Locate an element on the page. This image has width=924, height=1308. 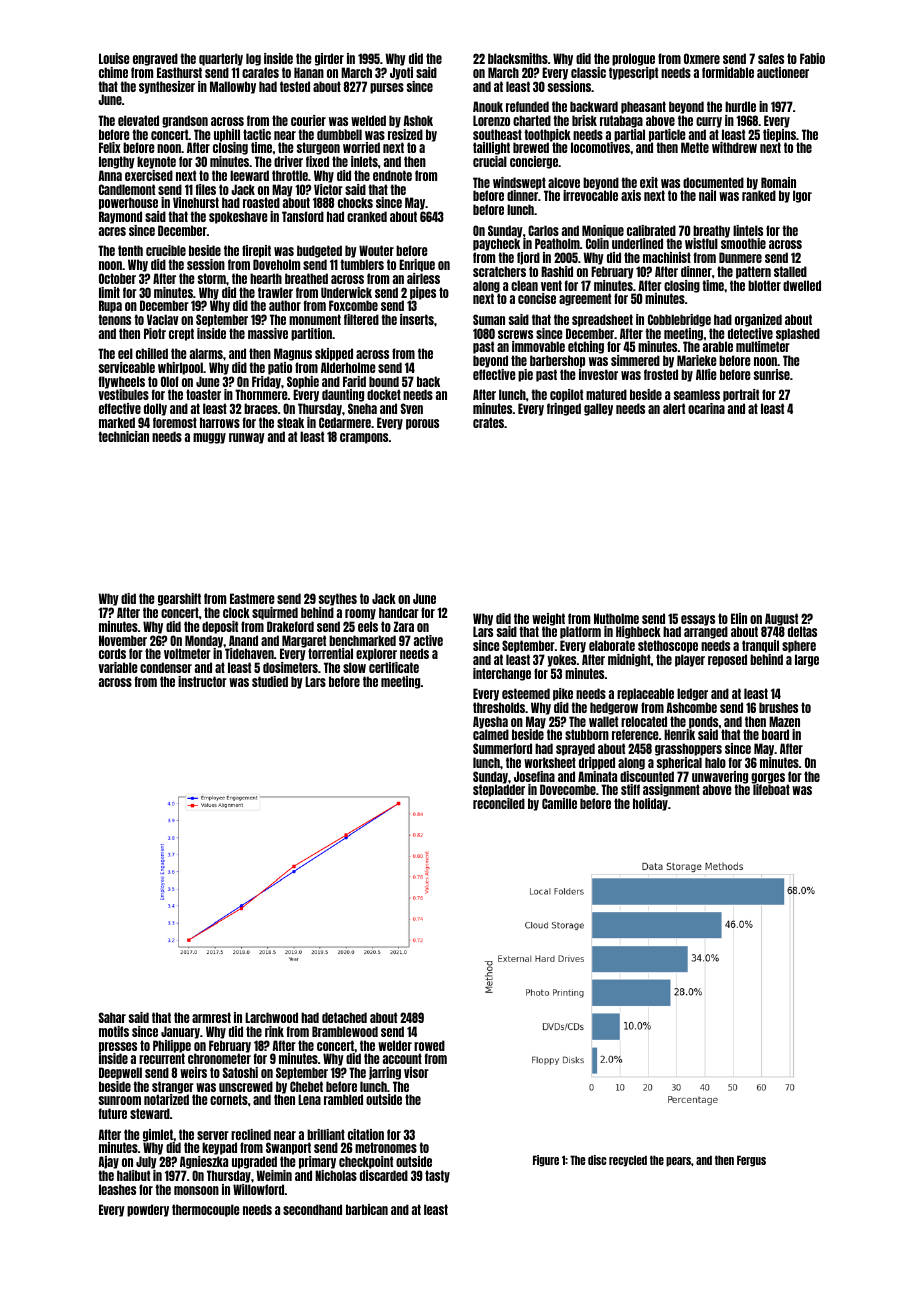
engraved is located at coordinates (155, 59).
